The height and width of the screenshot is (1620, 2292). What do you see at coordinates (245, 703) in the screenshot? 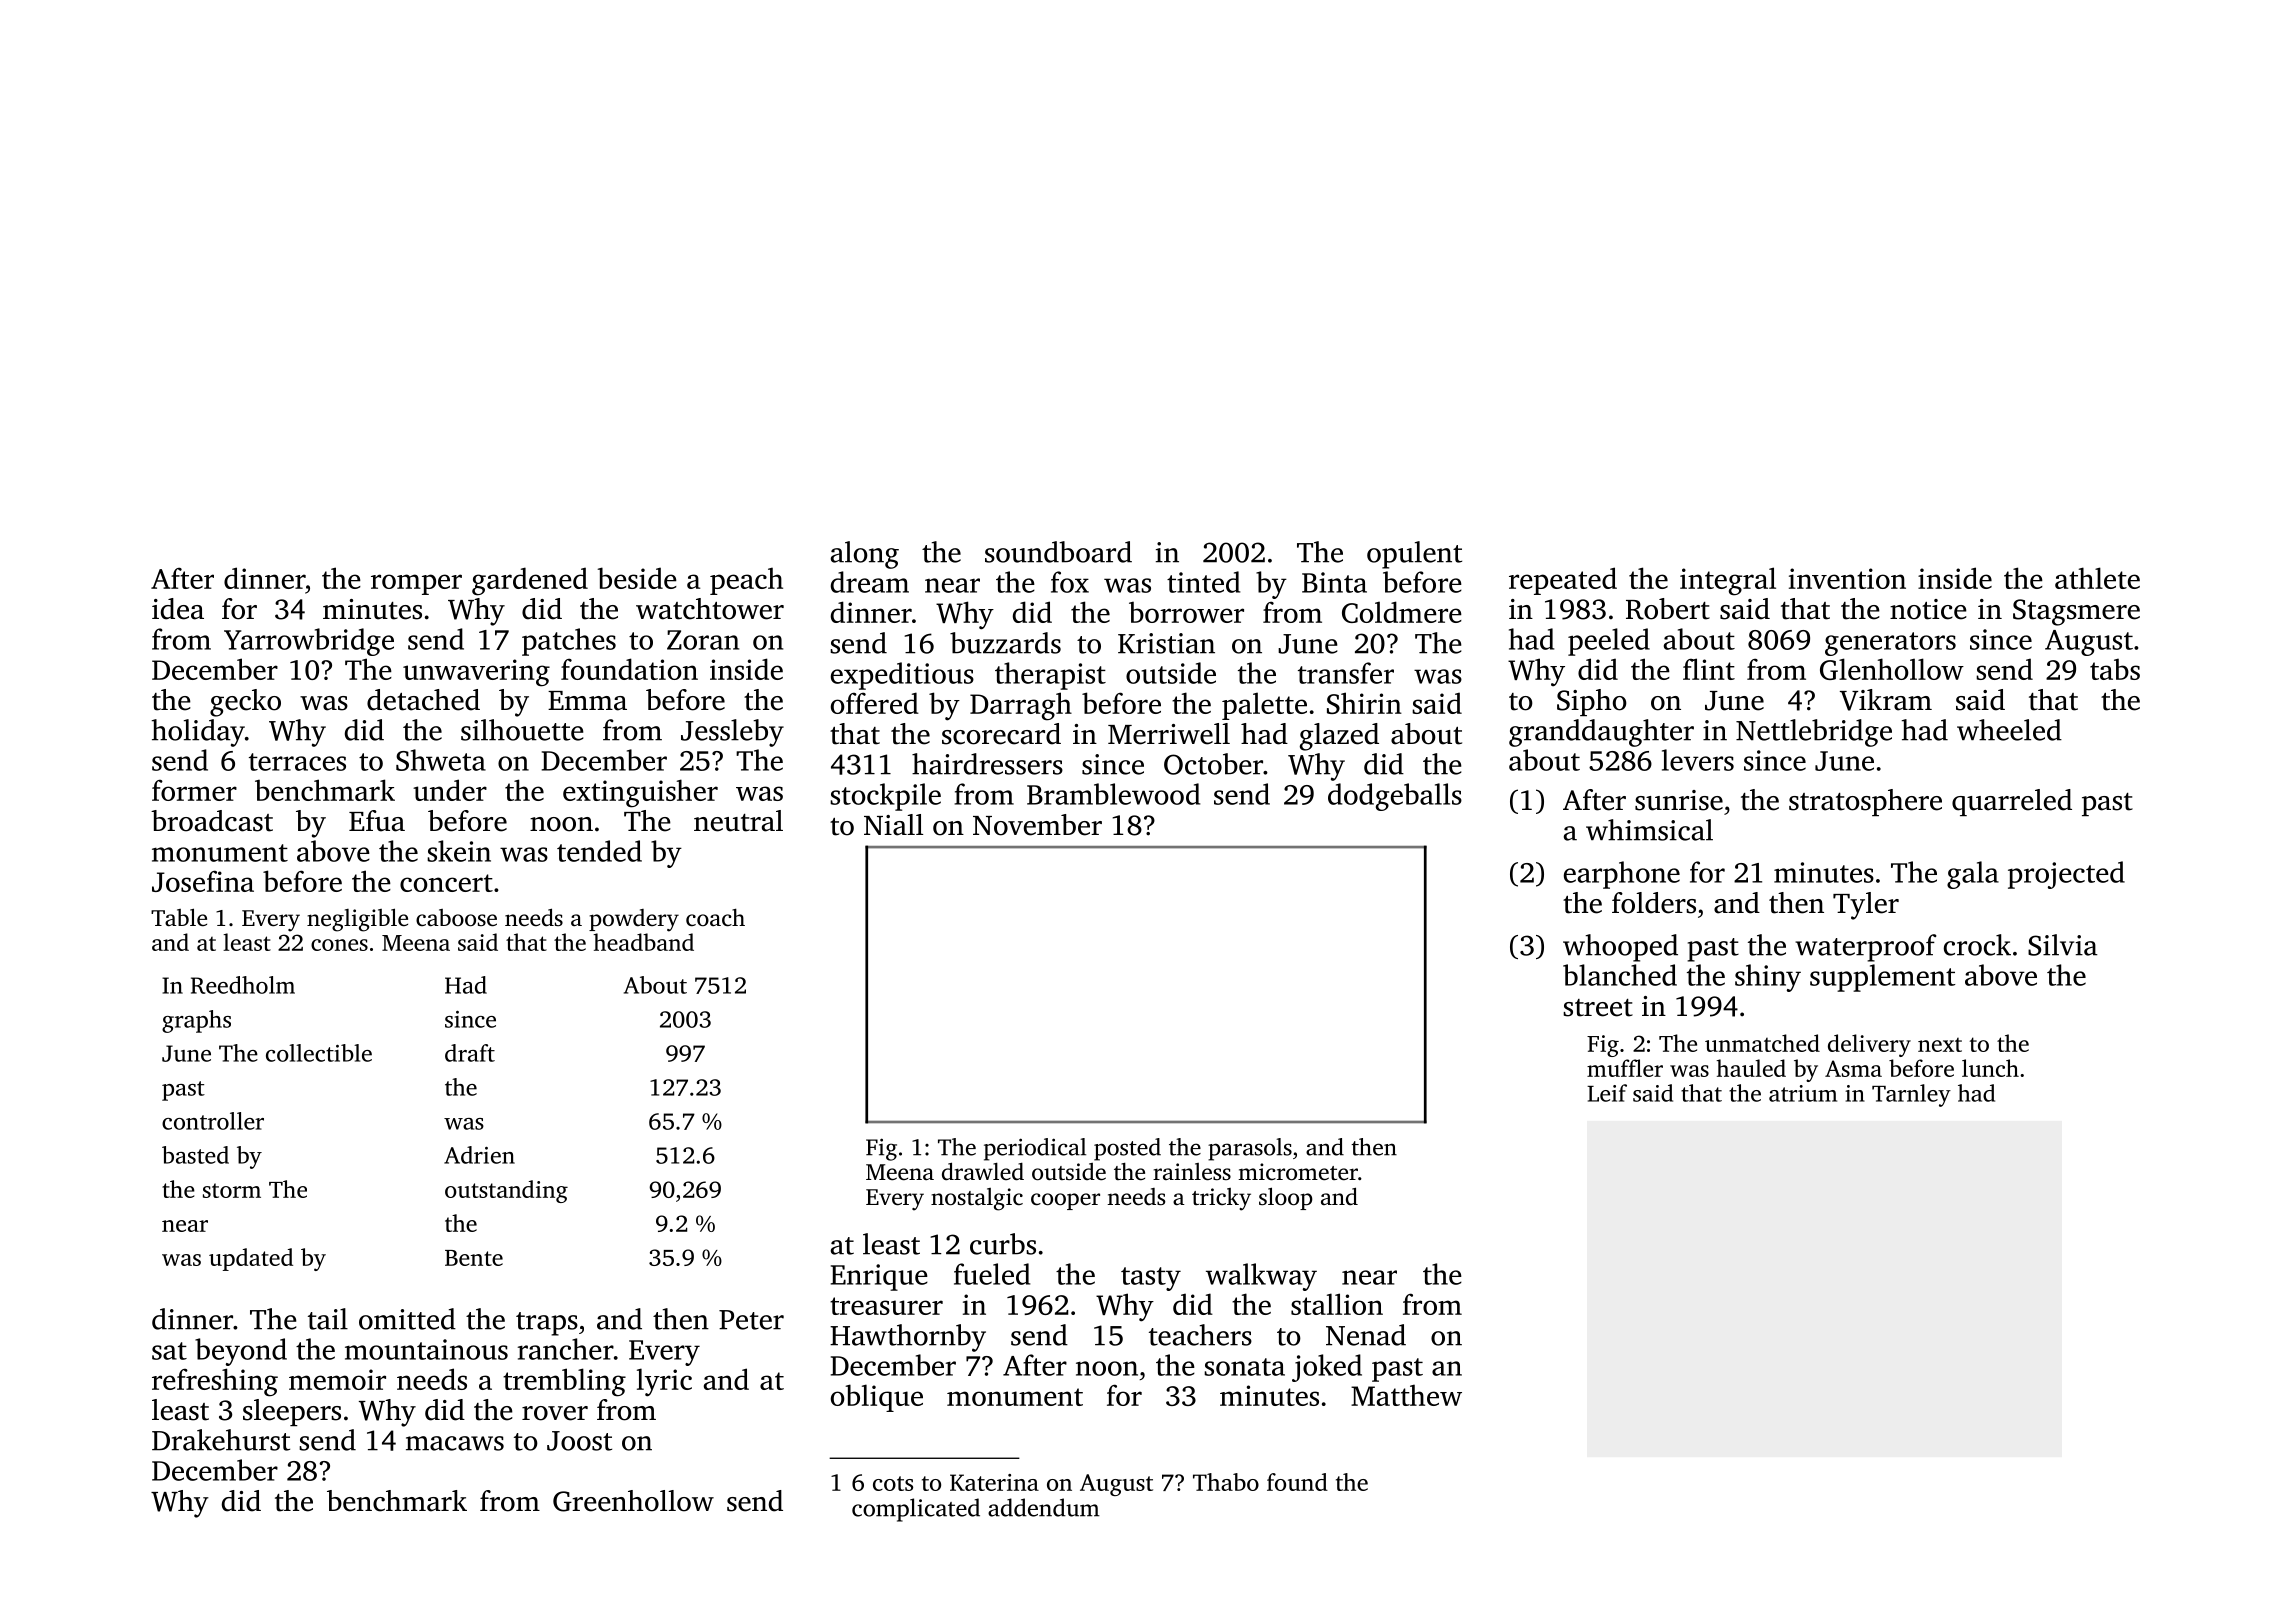
I see `gecko` at bounding box center [245, 703].
